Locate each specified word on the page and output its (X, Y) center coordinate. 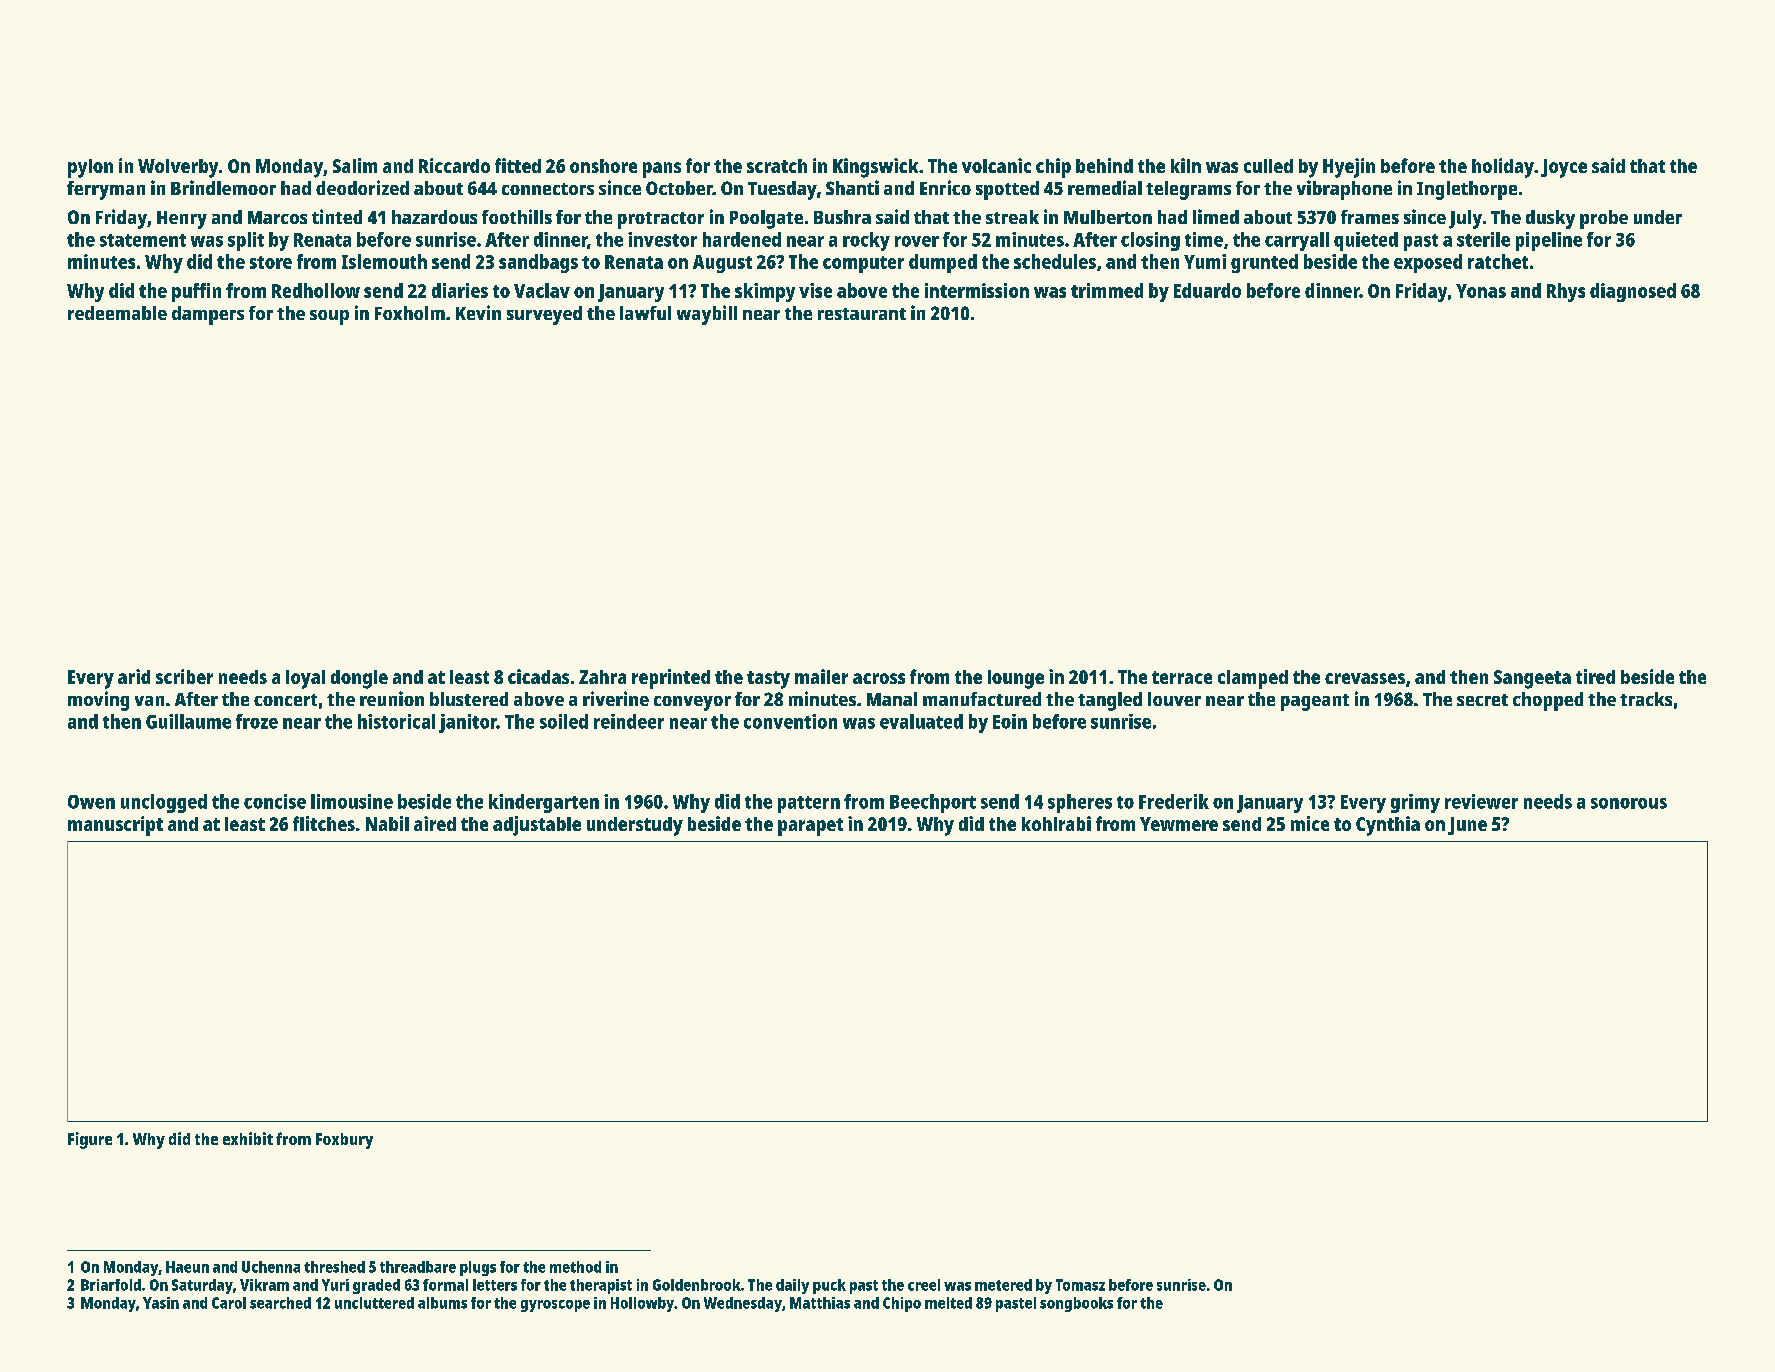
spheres (1080, 803)
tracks (1646, 699)
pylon (90, 168)
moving (98, 701)
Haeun (187, 1267)
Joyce (1564, 168)
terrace (1182, 677)
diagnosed (1633, 292)
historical (396, 721)
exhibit (248, 1138)
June (1467, 826)
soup (329, 317)
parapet (810, 827)
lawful (645, 313)
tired (1595, 676)
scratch (777, 166)
